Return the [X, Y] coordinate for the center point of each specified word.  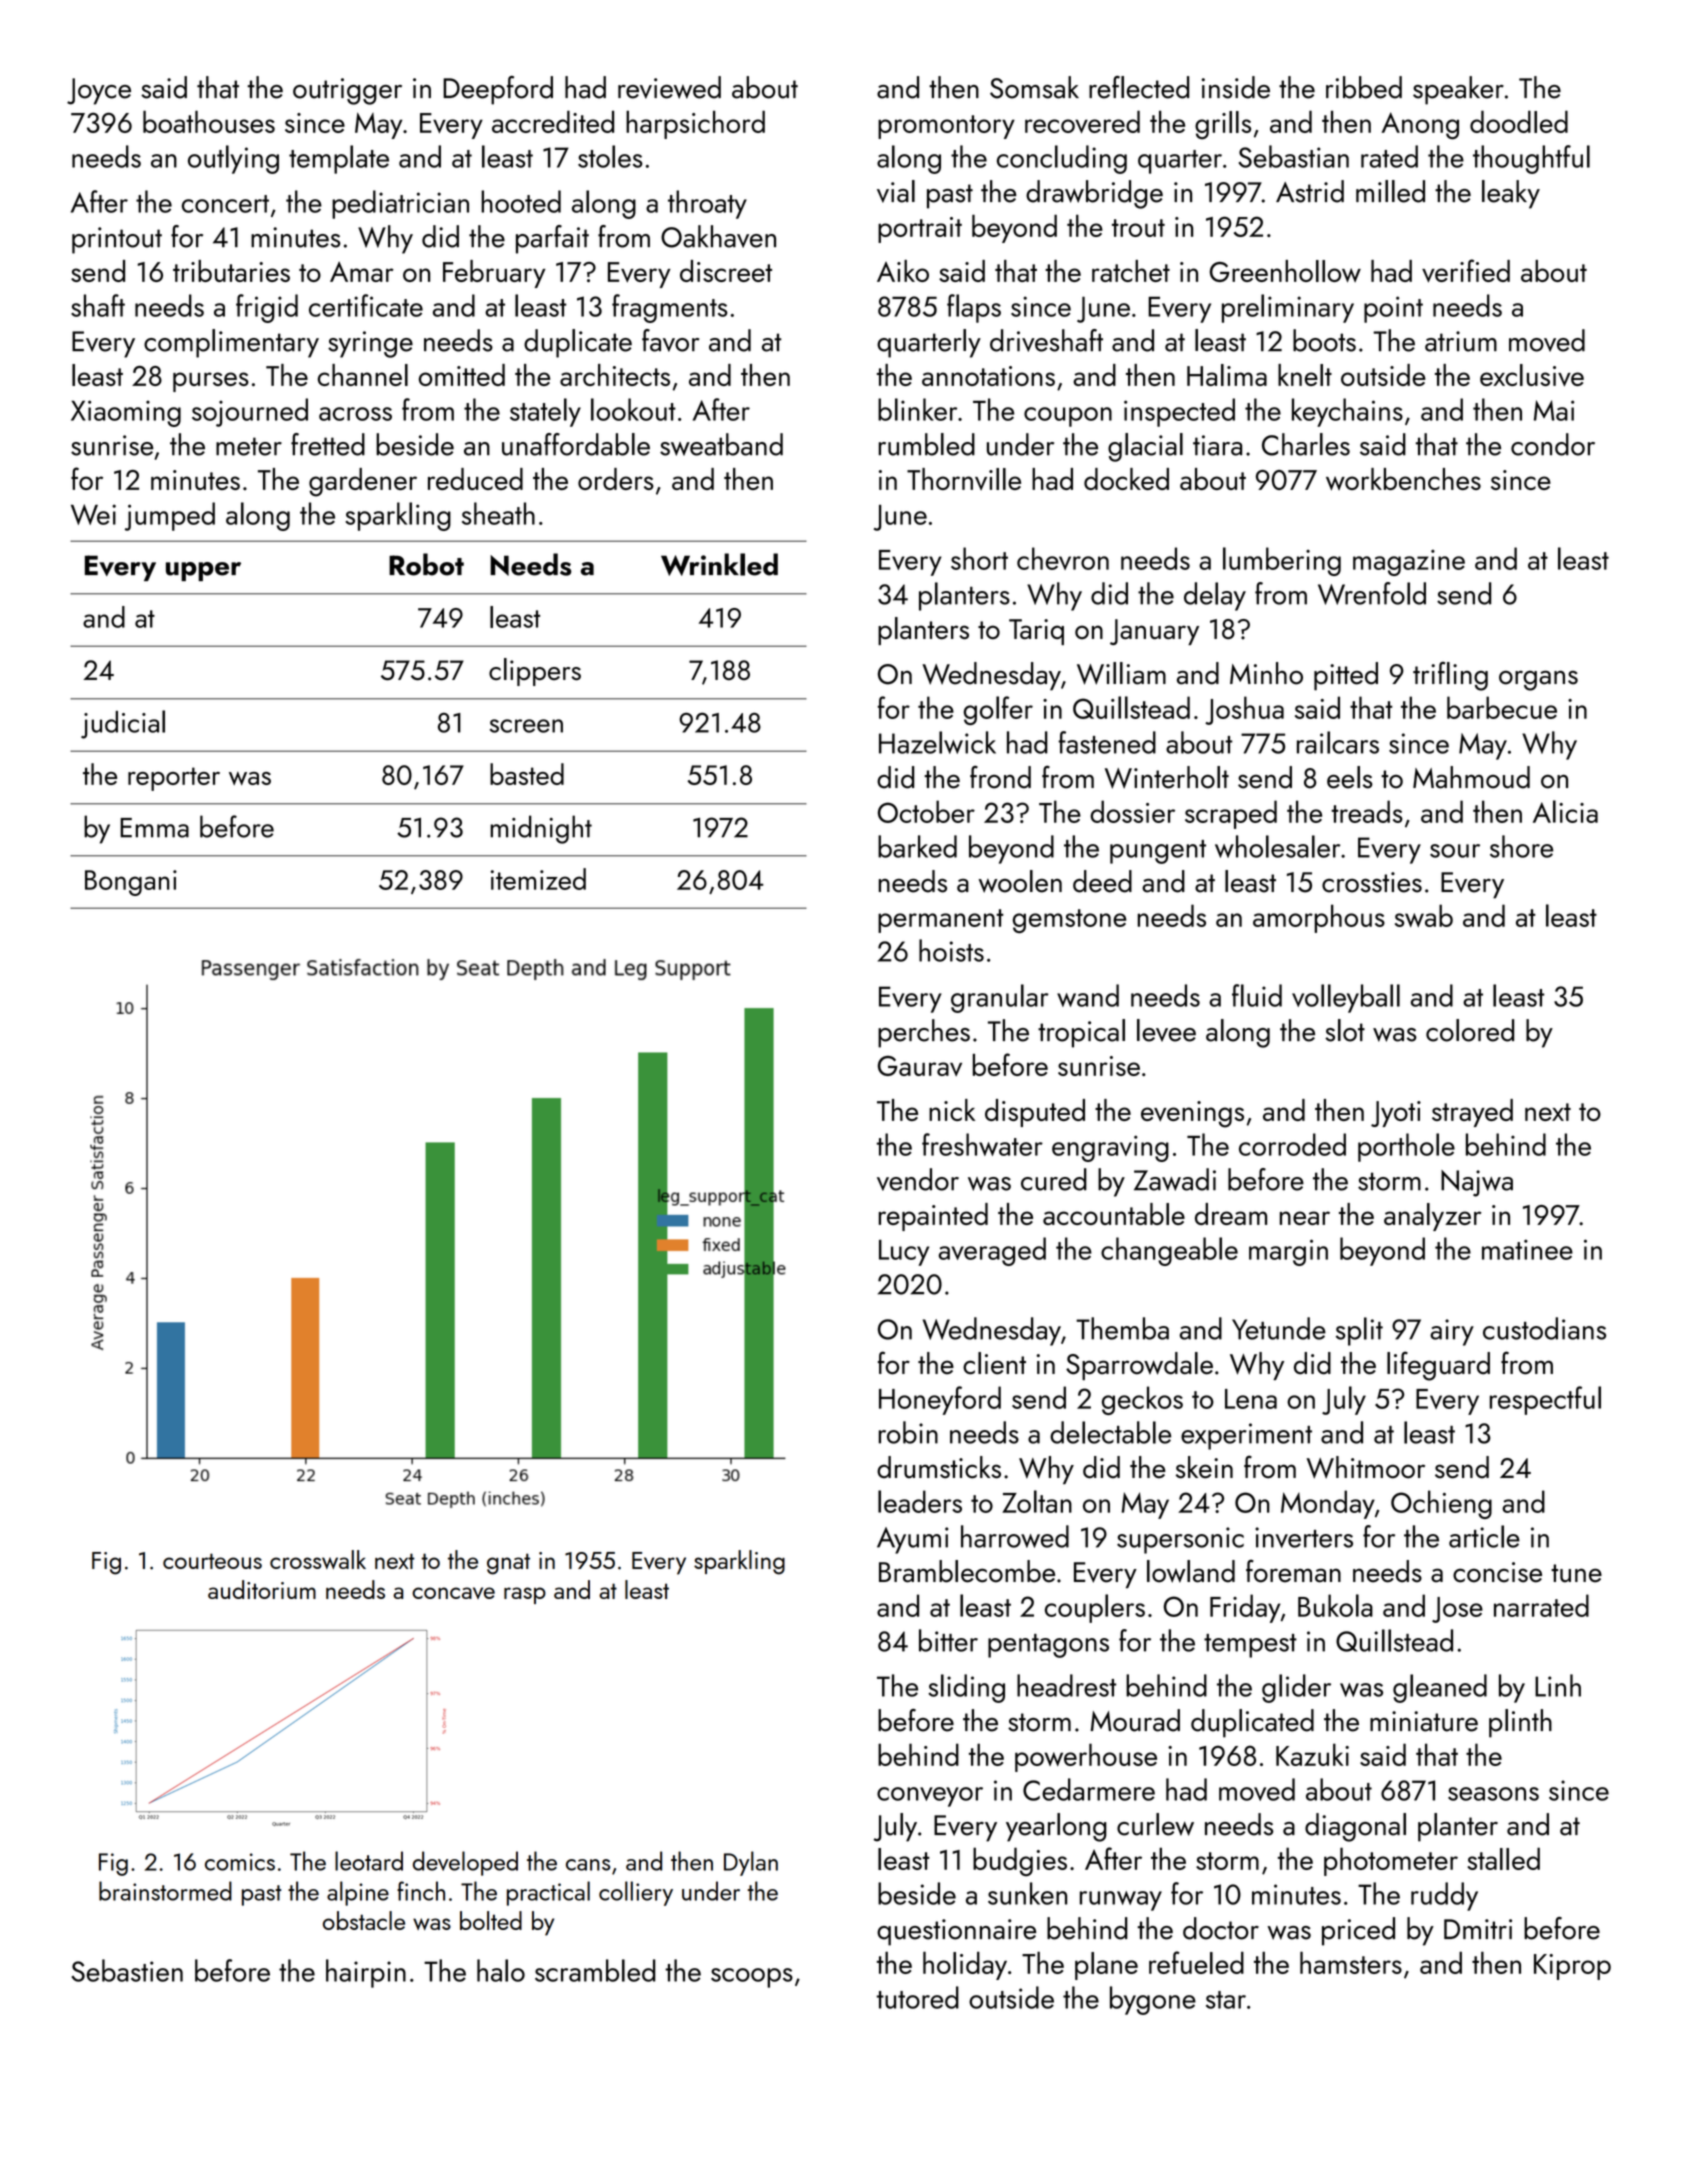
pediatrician [400, 204]
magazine [1409, 563]
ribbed [1364, 87]
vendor [918, 1179]
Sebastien [127, 1970]
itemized [538, 879]
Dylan [751, 1863]
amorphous [1319, 918]
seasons [1493, 1794]
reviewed [669, 87]
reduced [475, 479]
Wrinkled [719, 564]
